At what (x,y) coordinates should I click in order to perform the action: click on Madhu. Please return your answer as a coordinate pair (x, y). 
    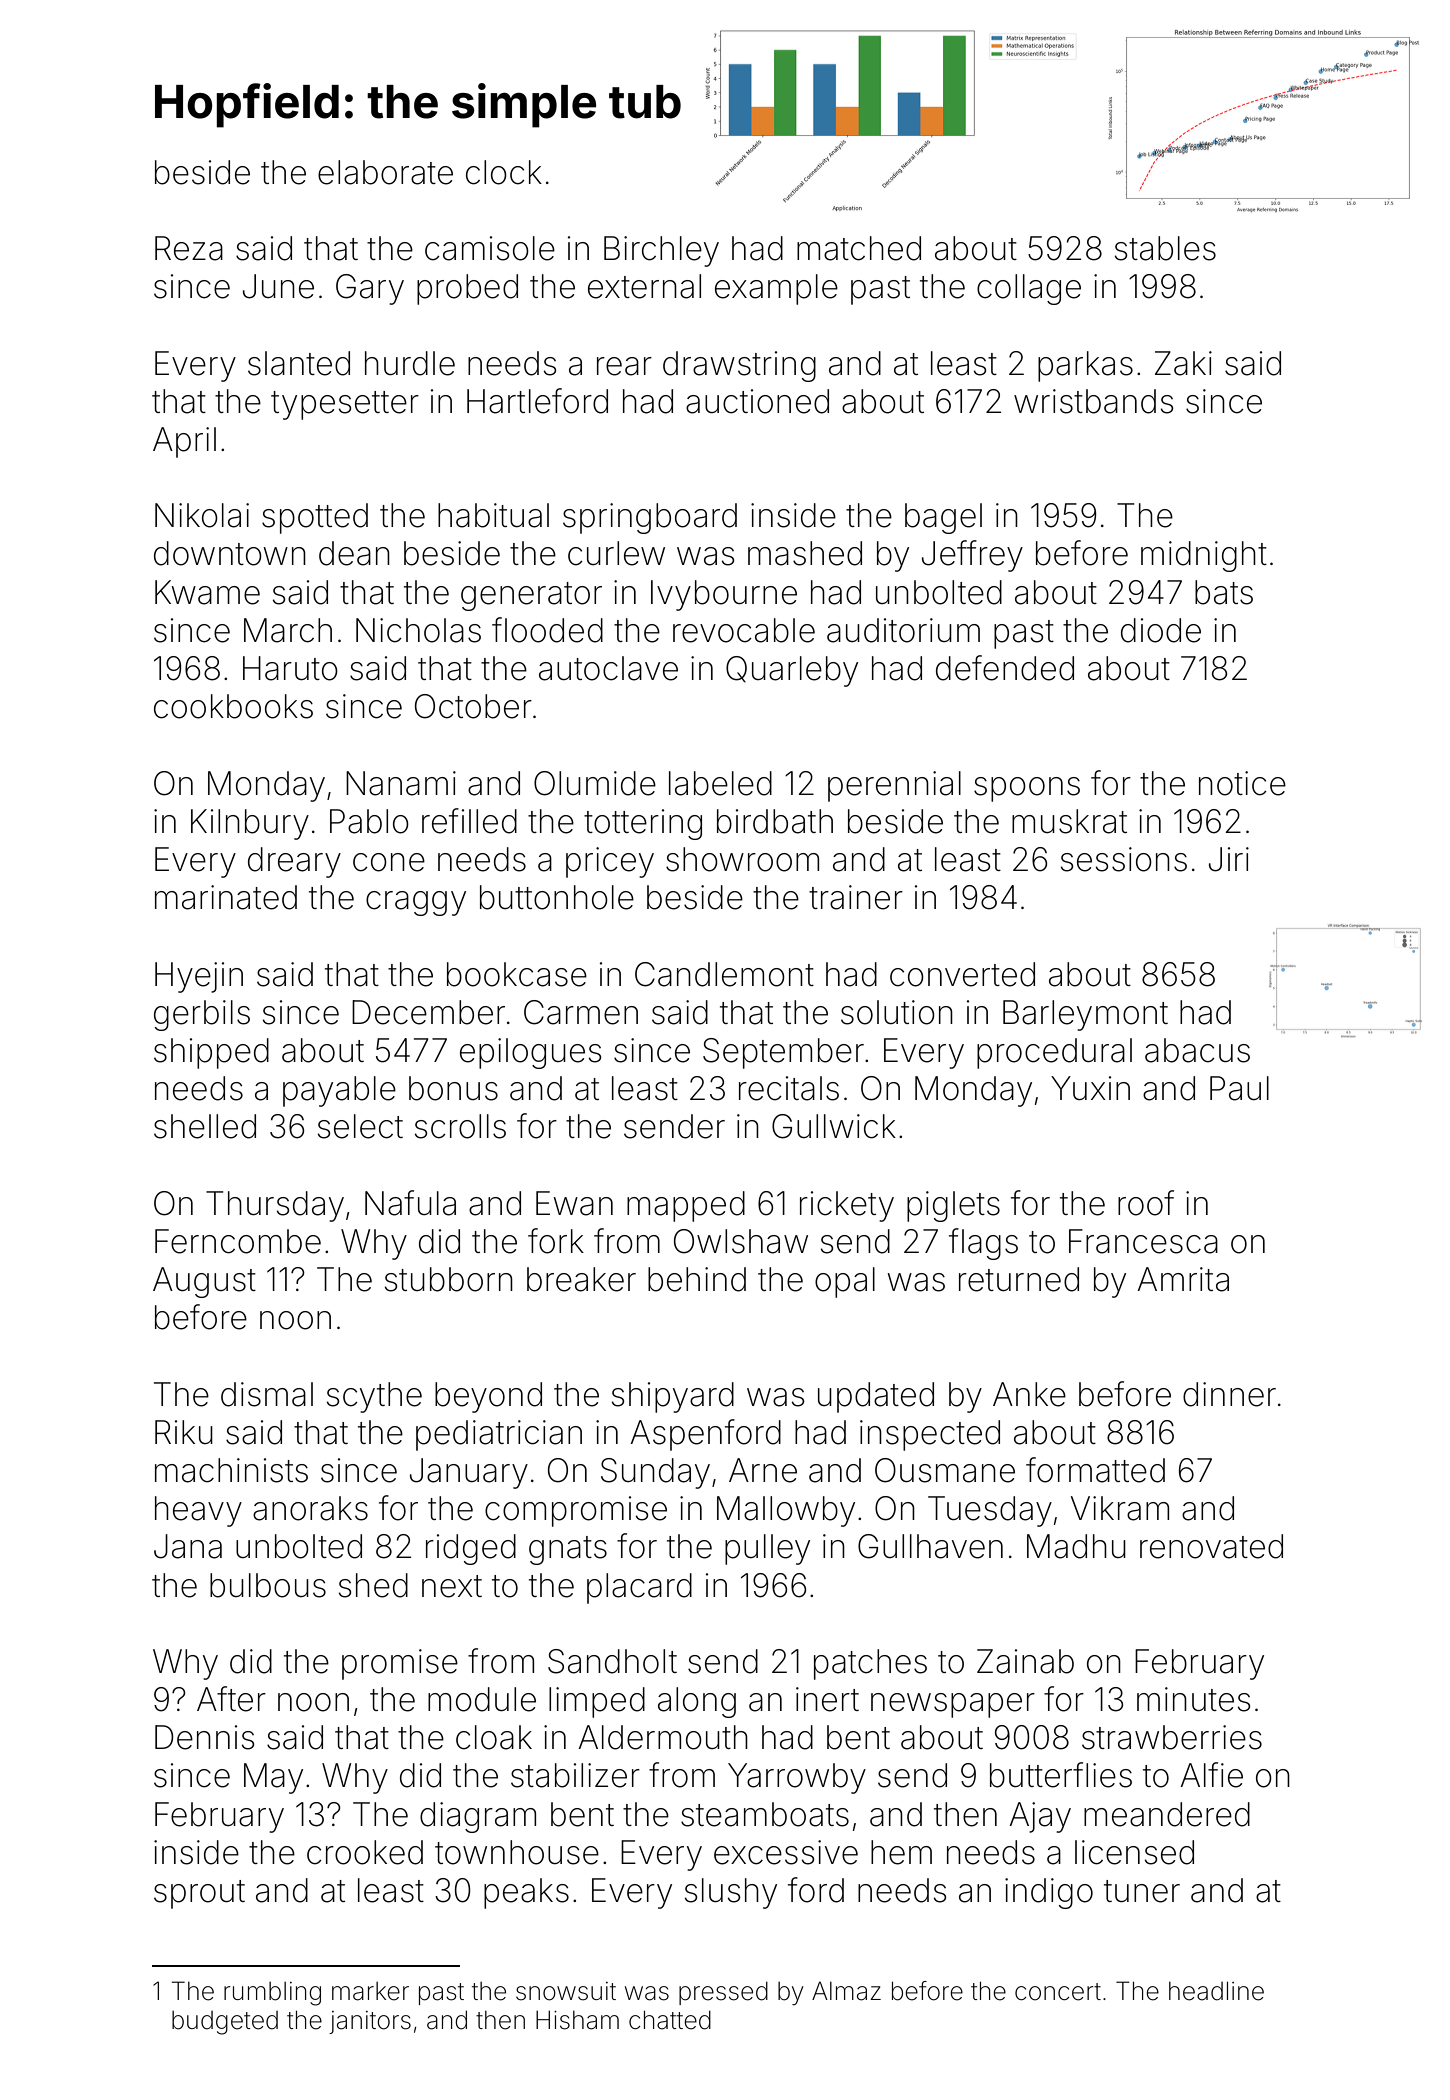
    Looking at the image, I should click on (1076, 1546).
